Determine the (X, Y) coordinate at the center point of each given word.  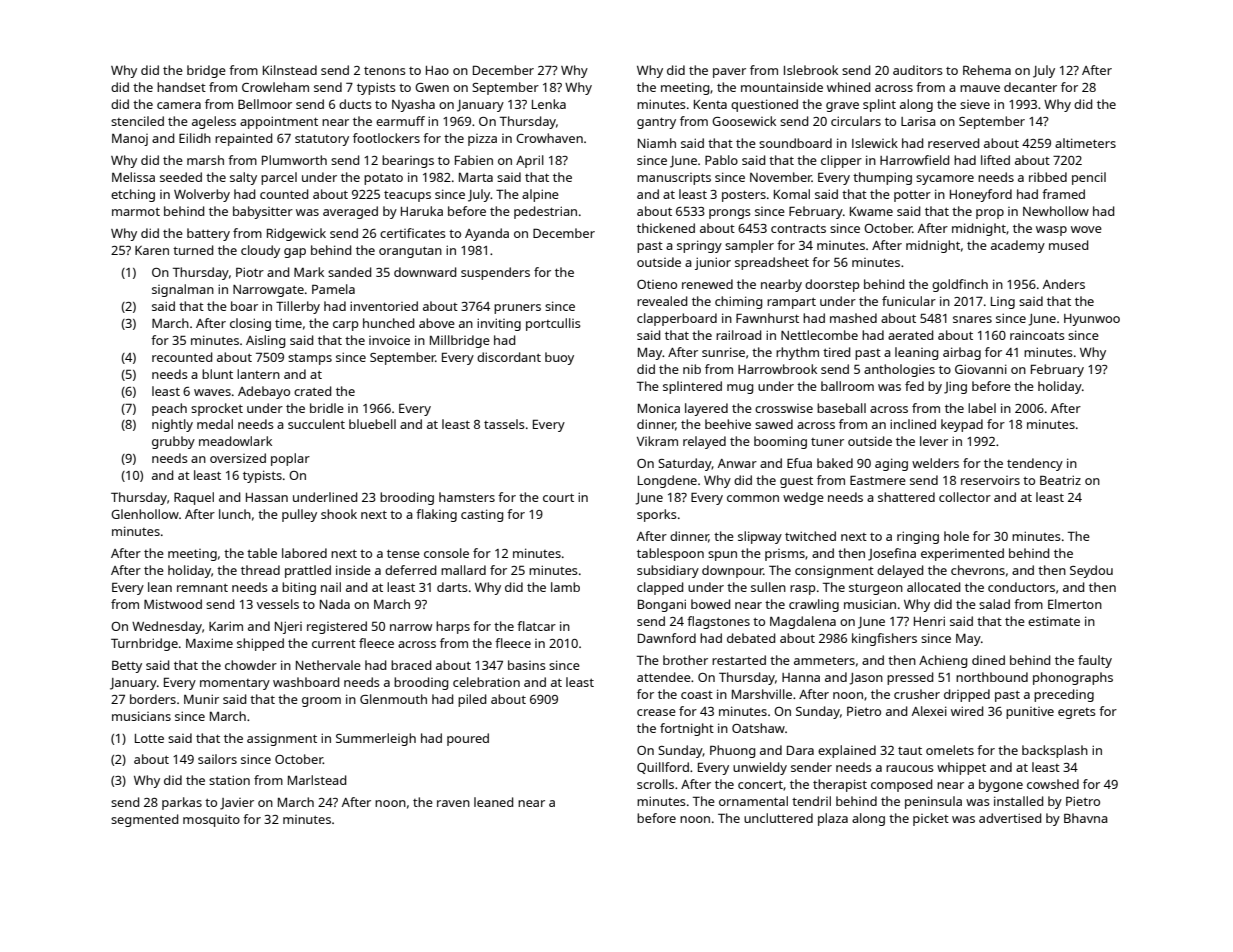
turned (193, 250)
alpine (540, 195)
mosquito (211, 821)
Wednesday (167, 627)
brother (685, 660)
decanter (1030, 87)
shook (339, 514)
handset (181, 87)
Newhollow (1056, 211)
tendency (1035, 464)
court (558, 497)
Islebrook (811, 70)
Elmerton (1075, 604)
